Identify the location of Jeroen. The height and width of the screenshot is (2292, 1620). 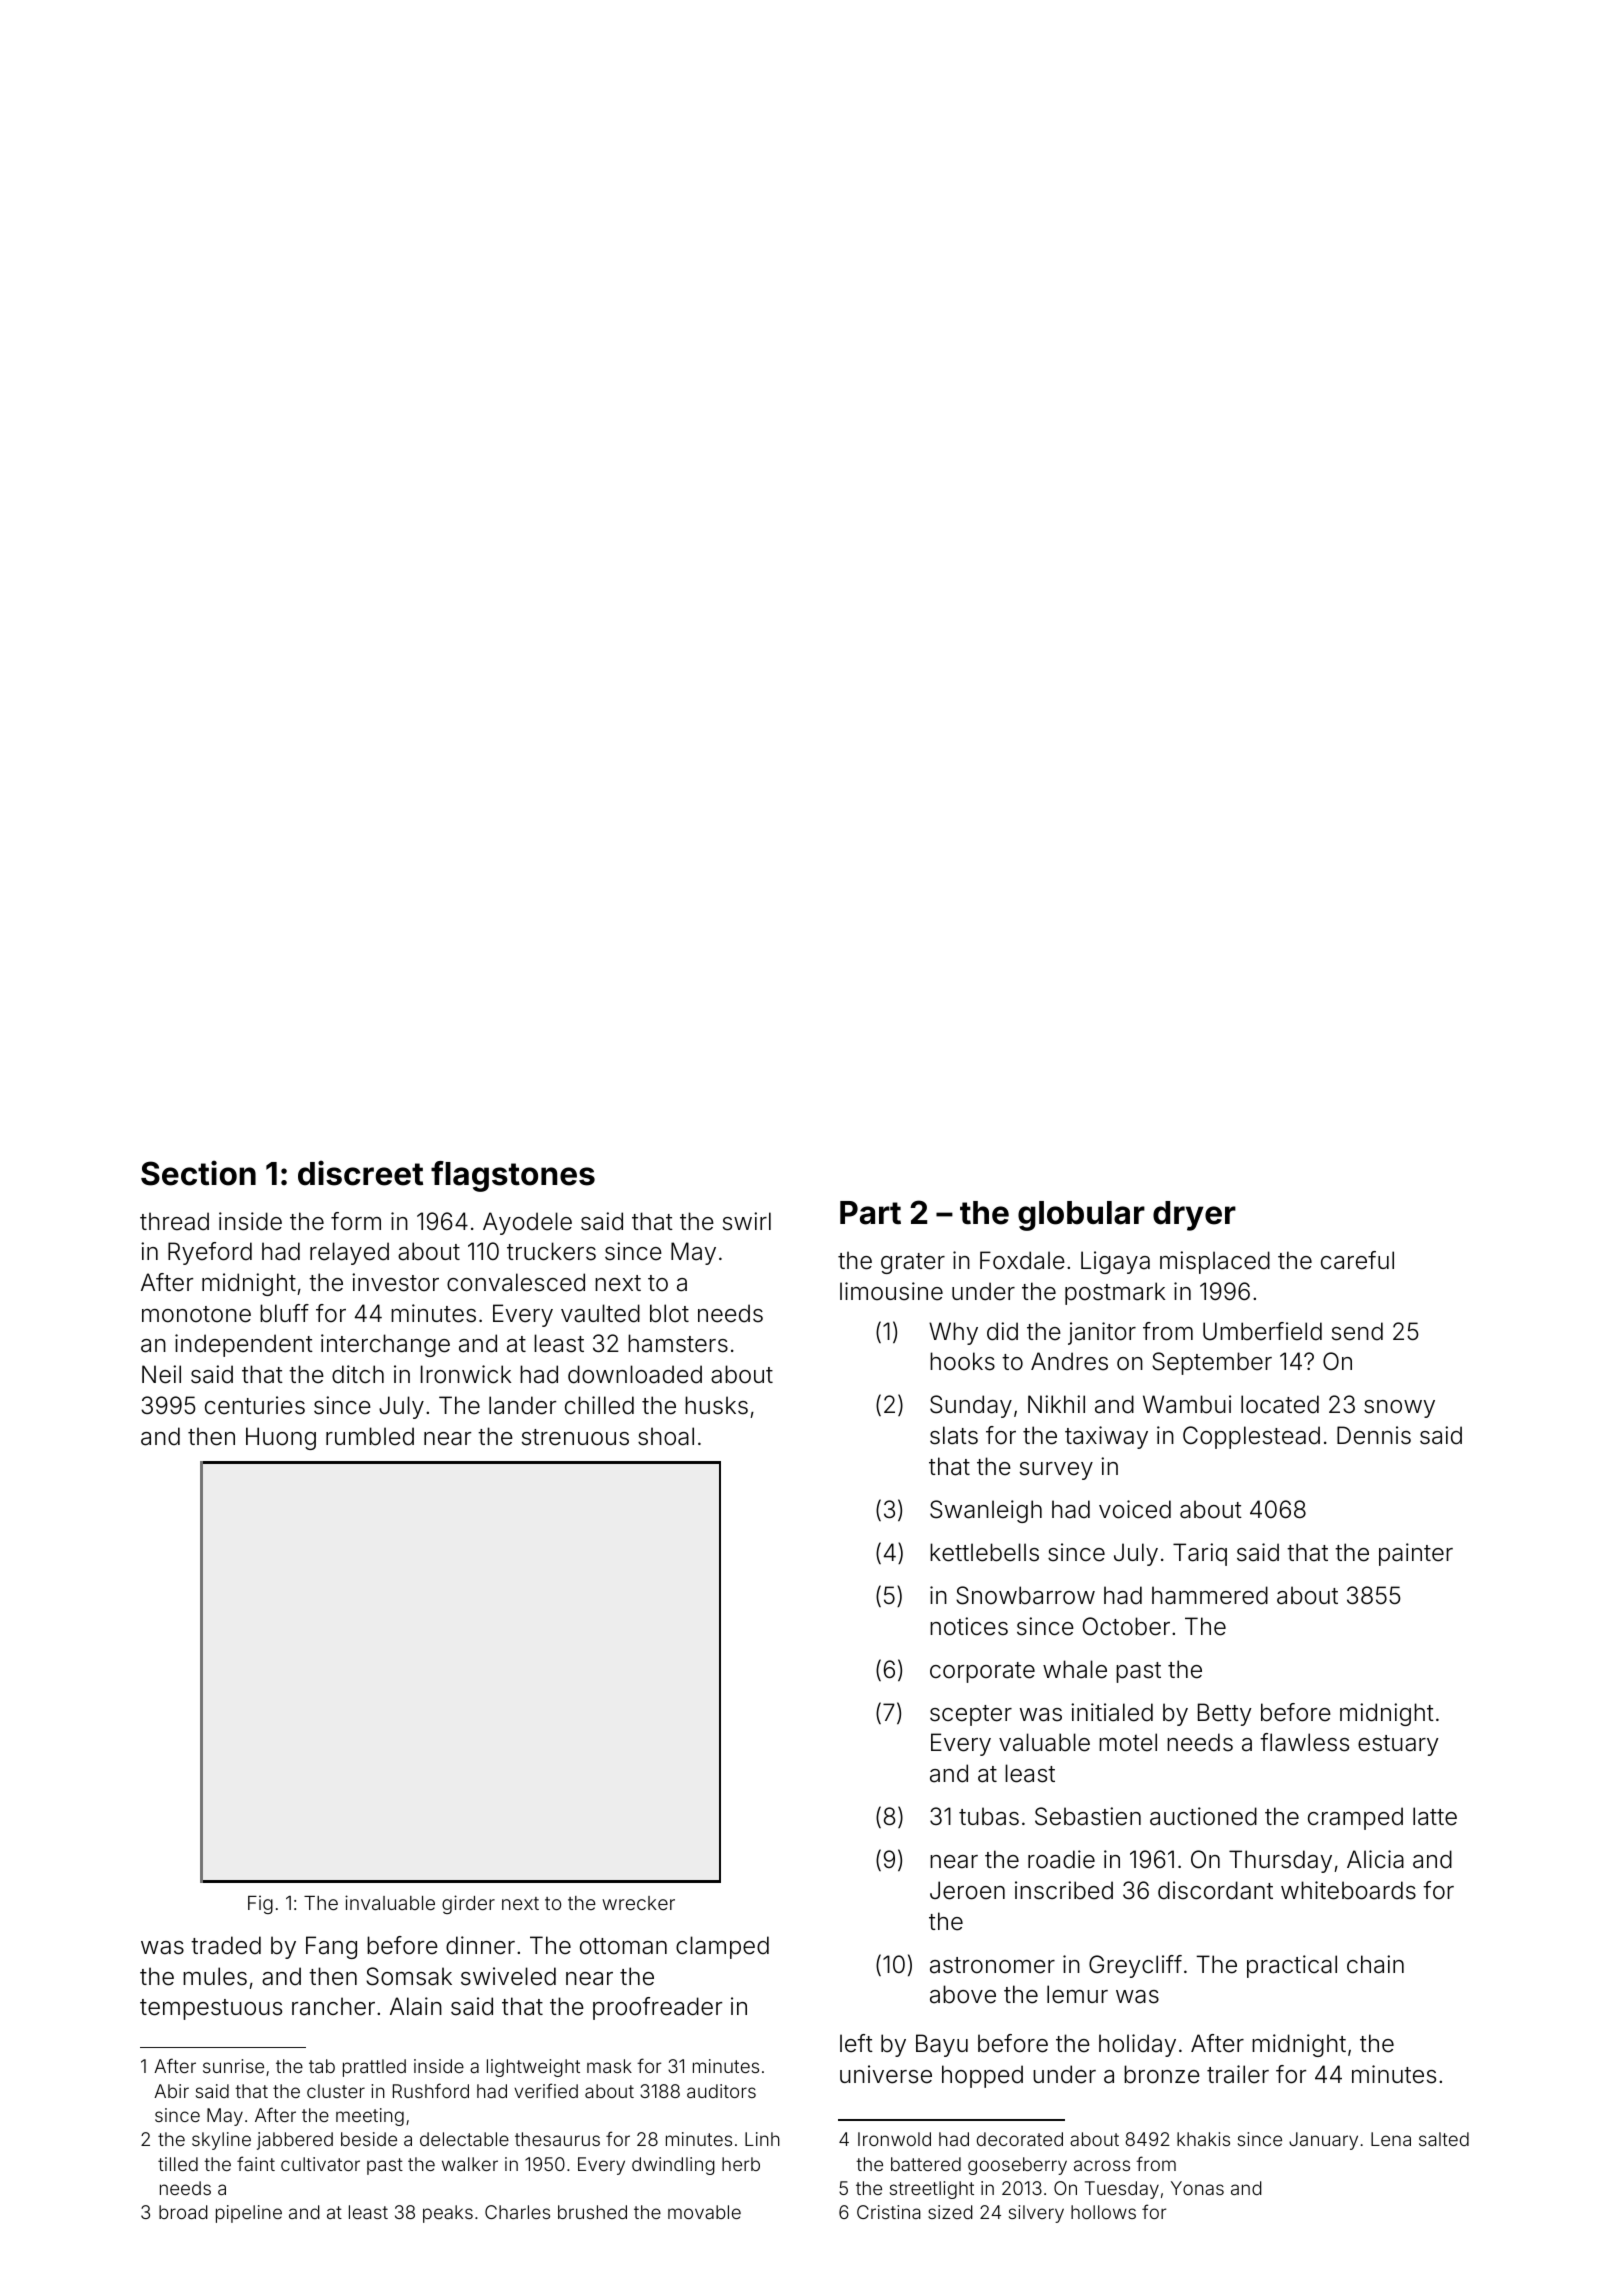
(967, 1890).
